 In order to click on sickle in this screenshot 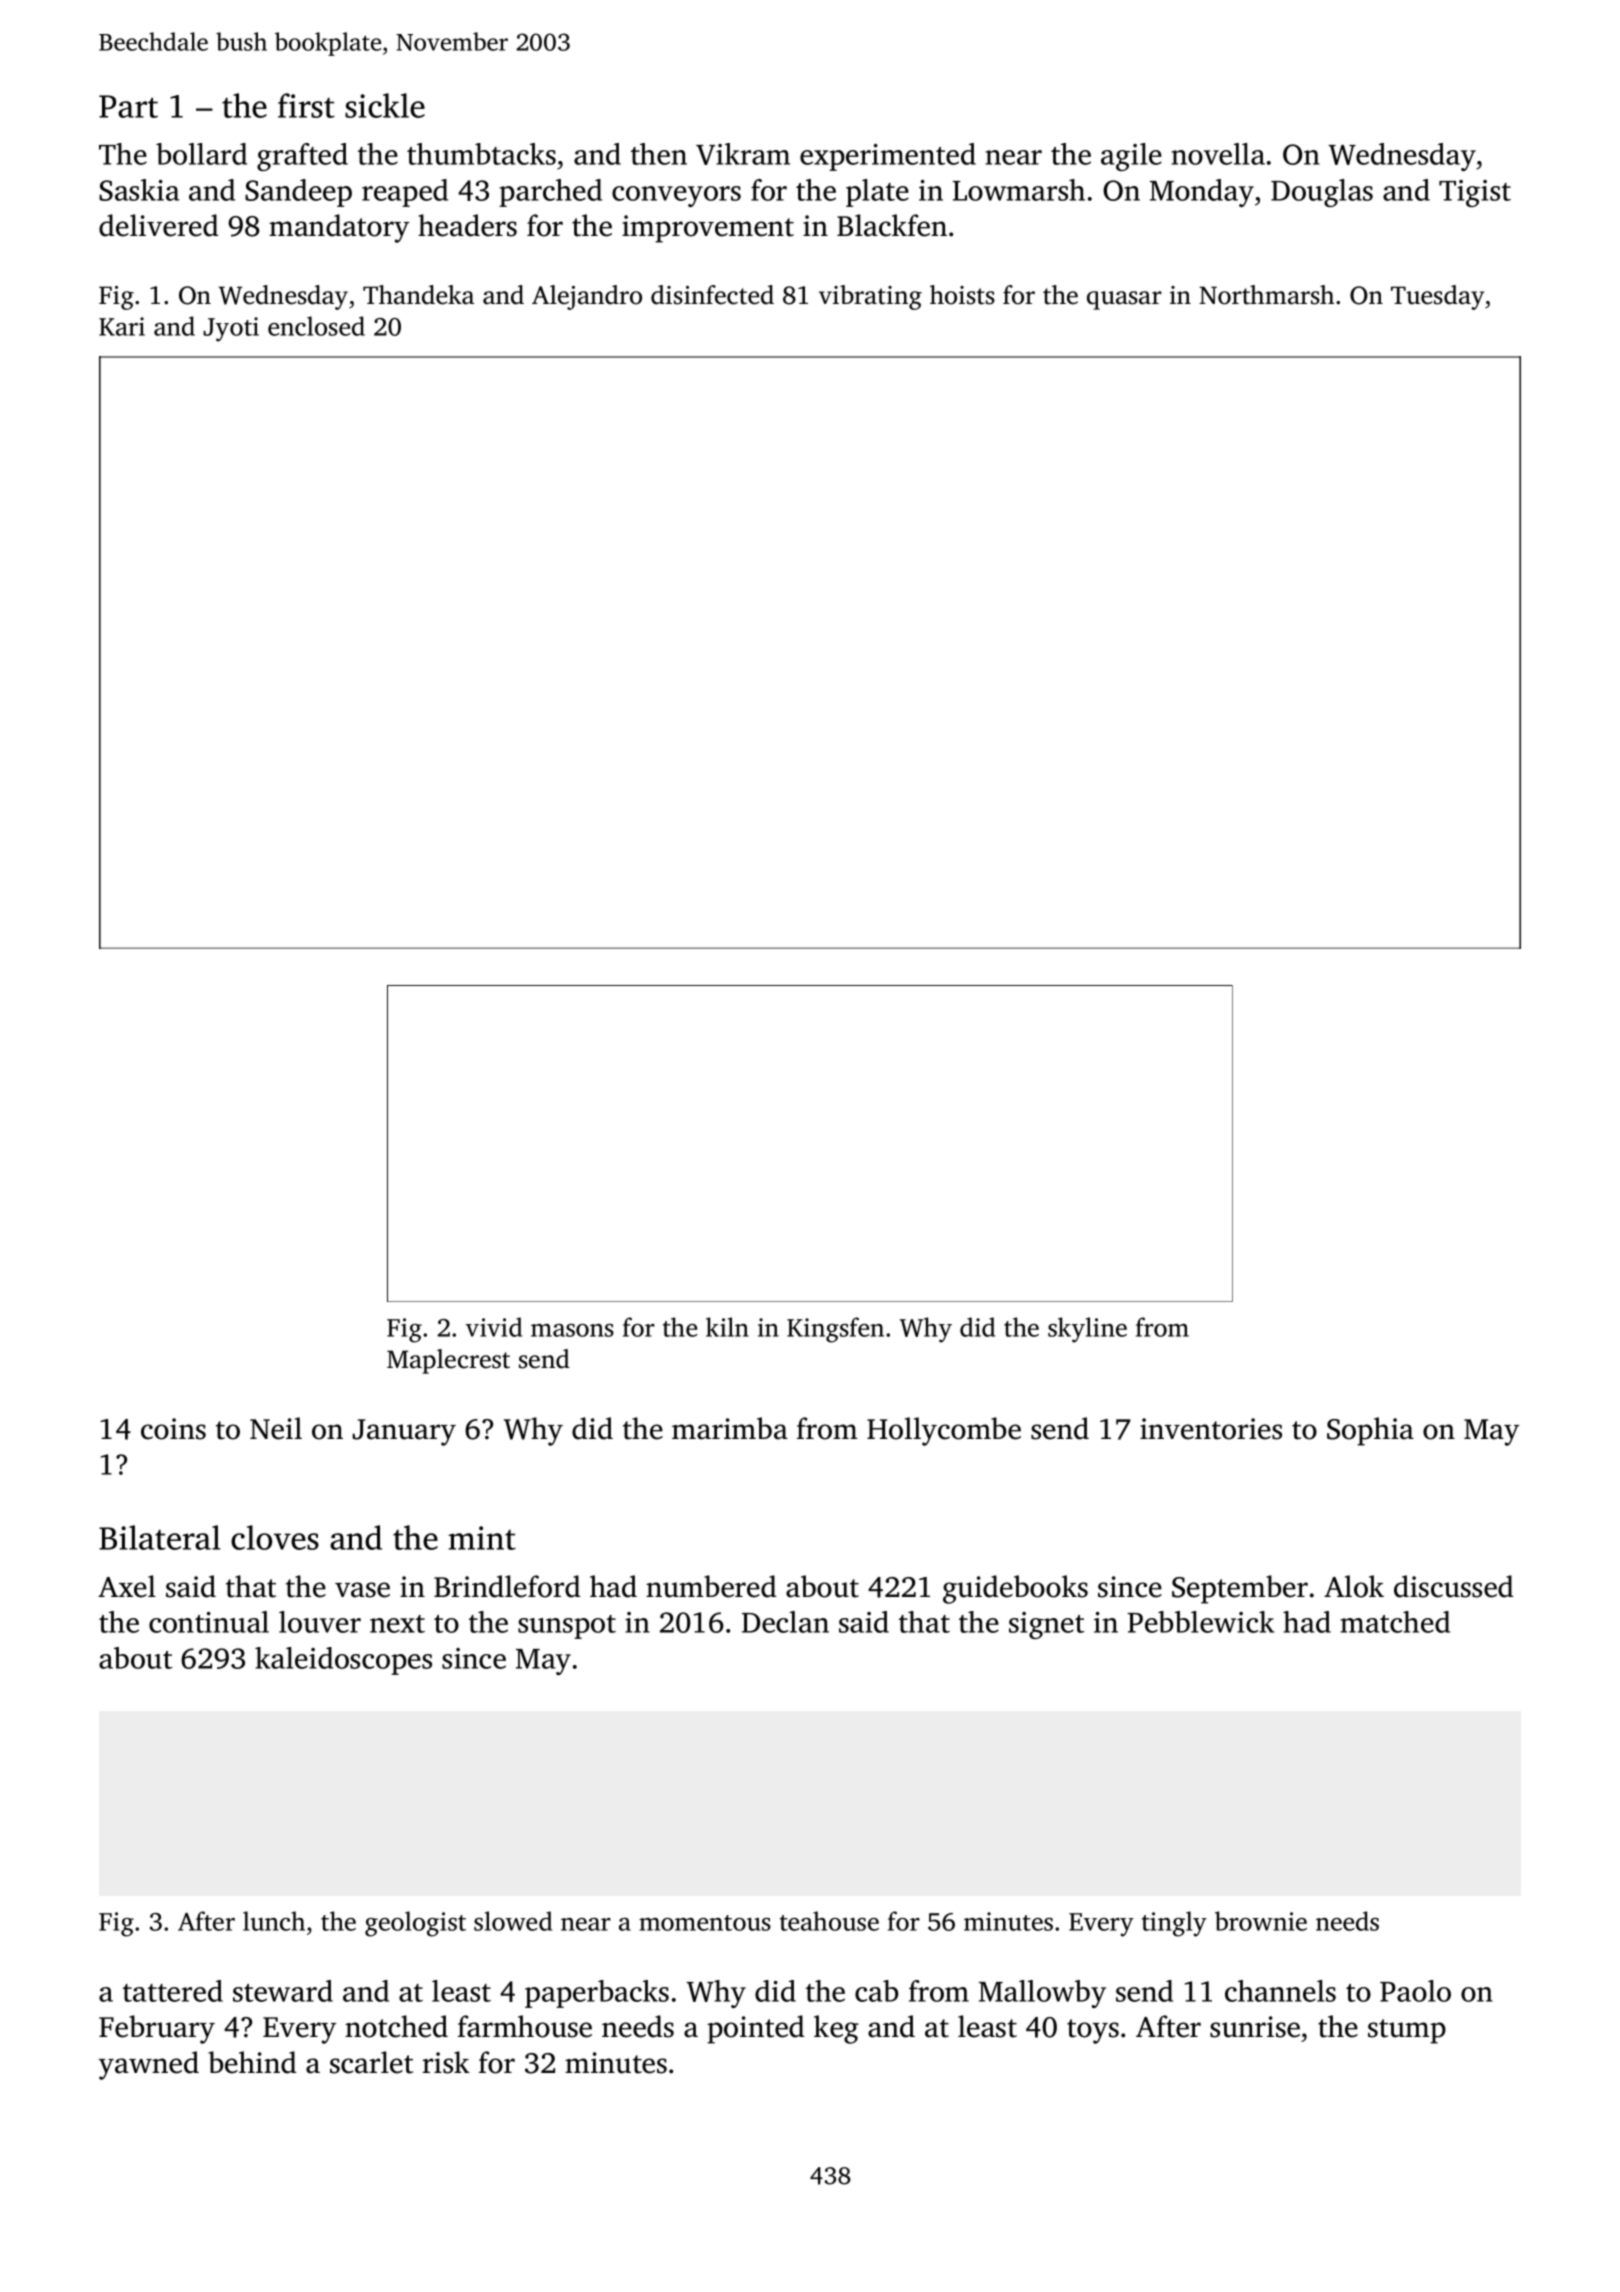, I will do `click(385, 105)`.
